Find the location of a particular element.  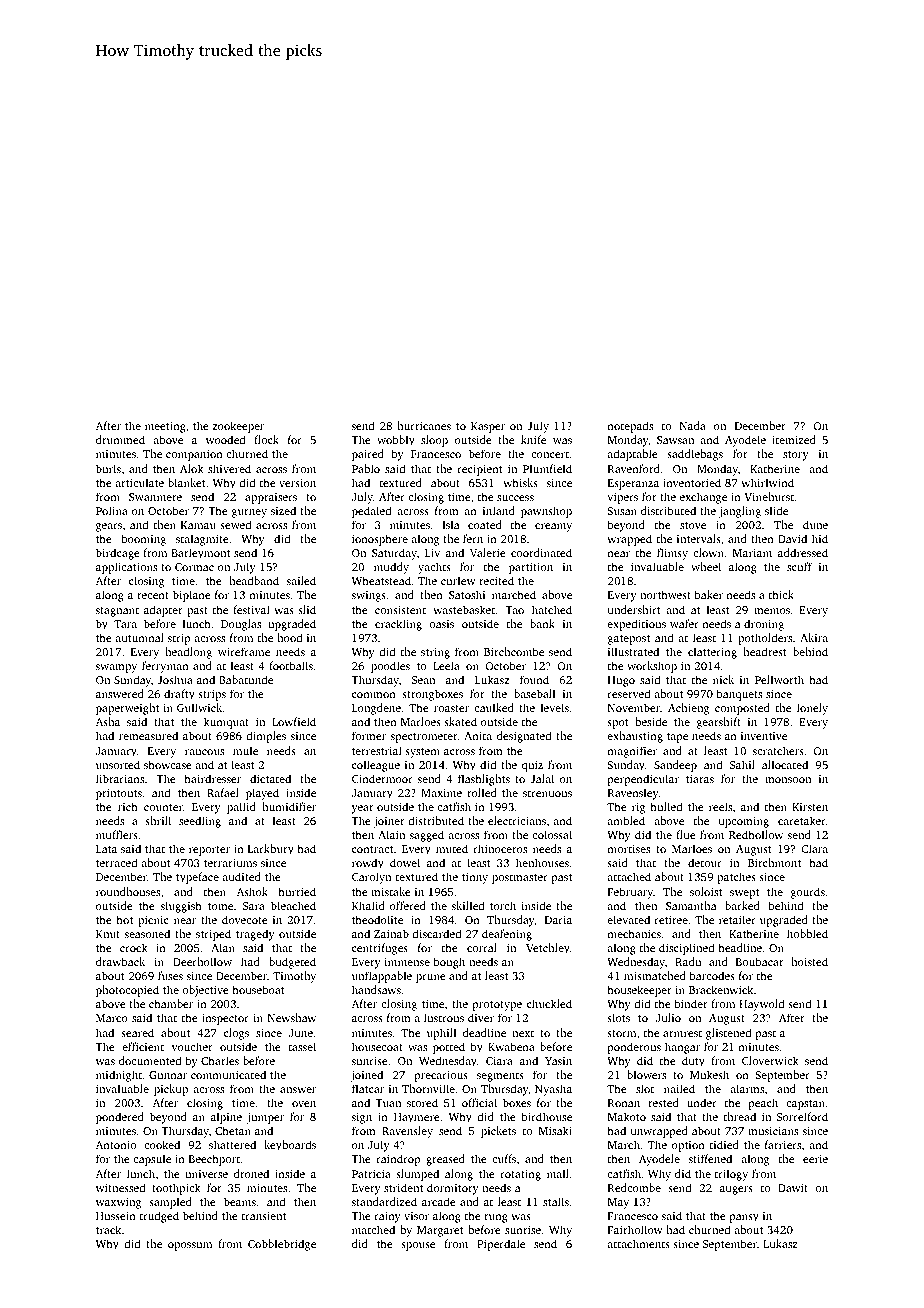

hurricanes is located at coordinates (424, 425).
